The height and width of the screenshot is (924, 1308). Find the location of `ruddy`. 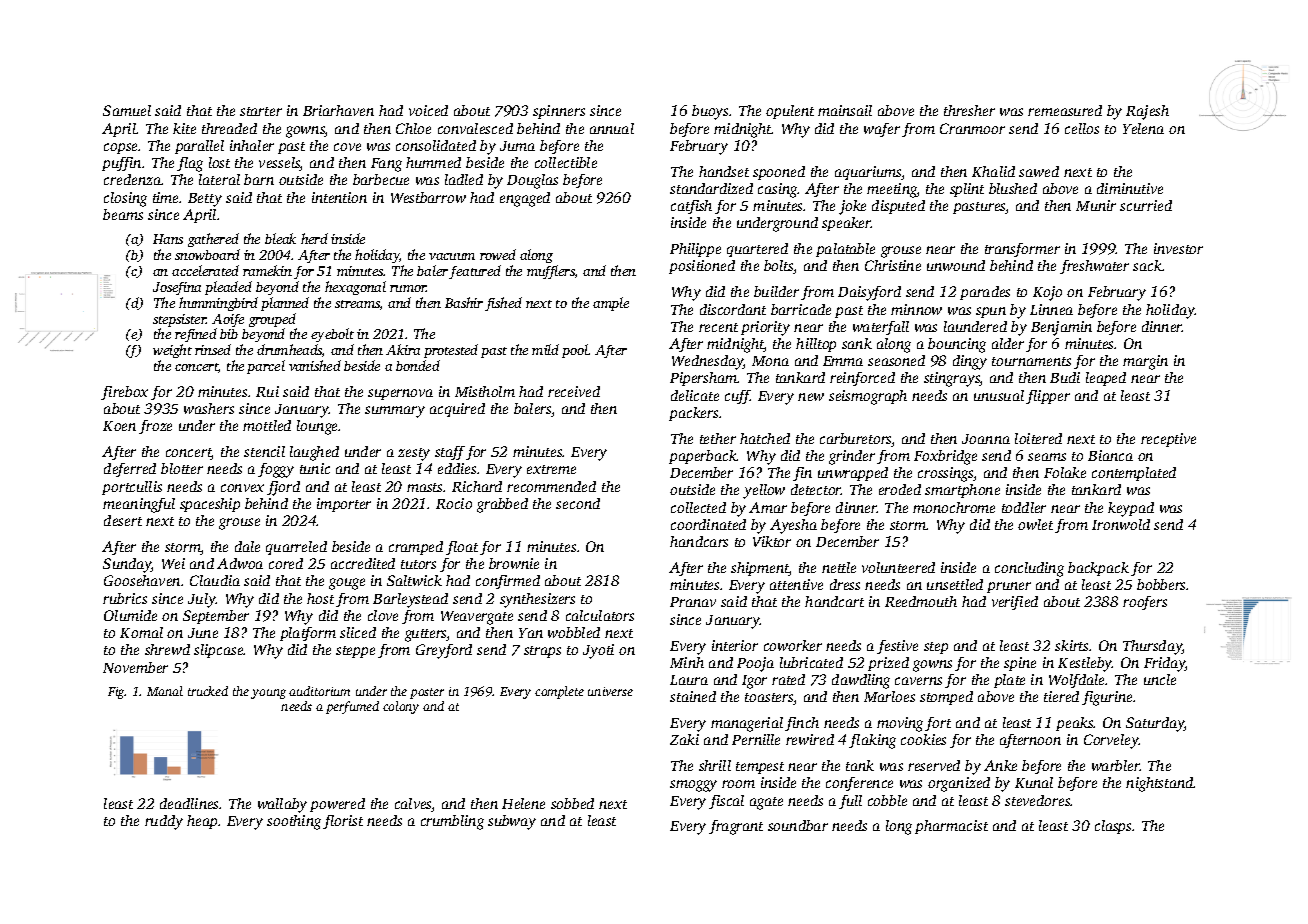

ruddy is located at coordinates (164, 822).
